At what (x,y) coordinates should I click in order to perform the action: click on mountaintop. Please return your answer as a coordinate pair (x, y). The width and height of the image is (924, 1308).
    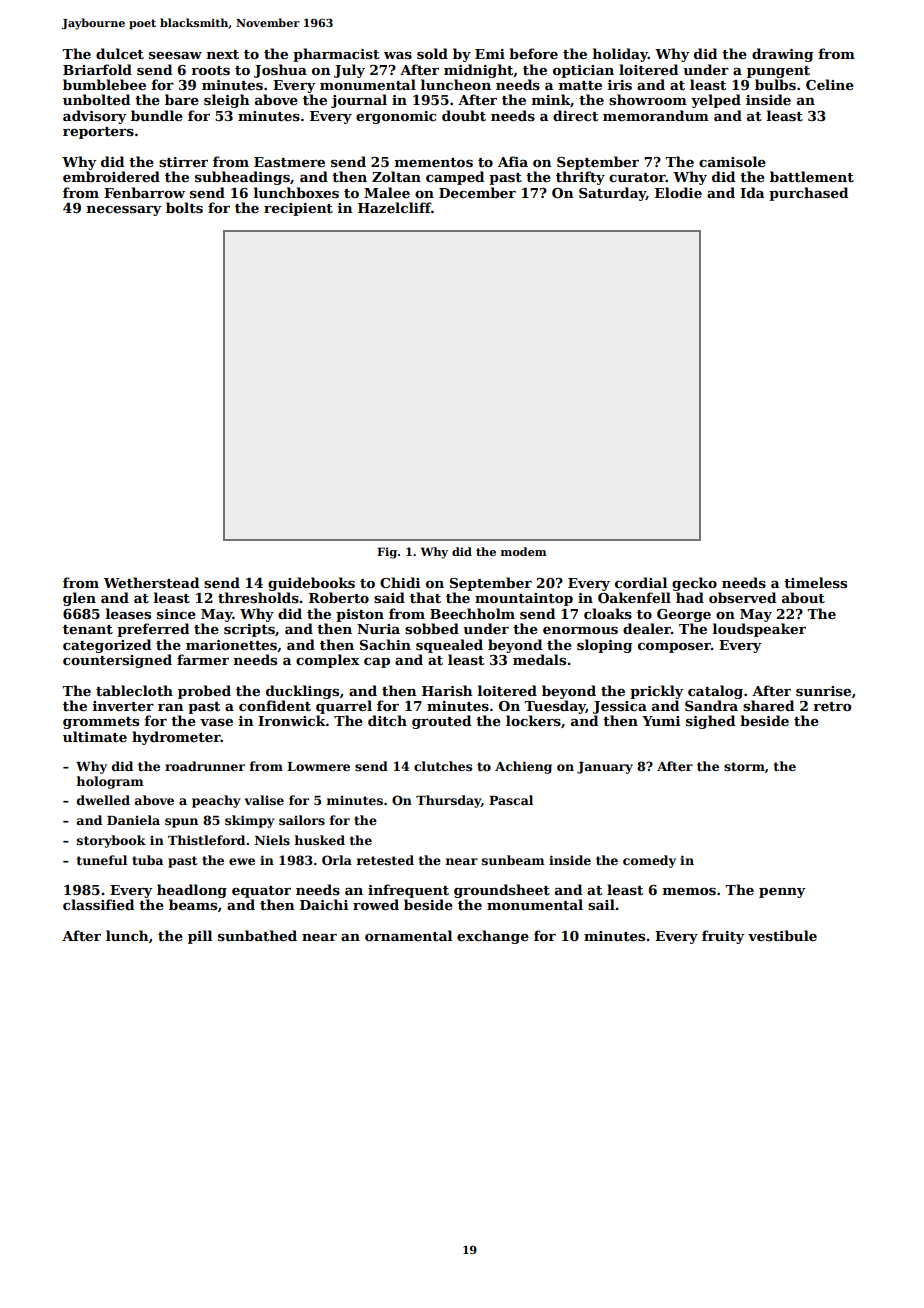
    Looking at the image, I should click on (524, 599).
